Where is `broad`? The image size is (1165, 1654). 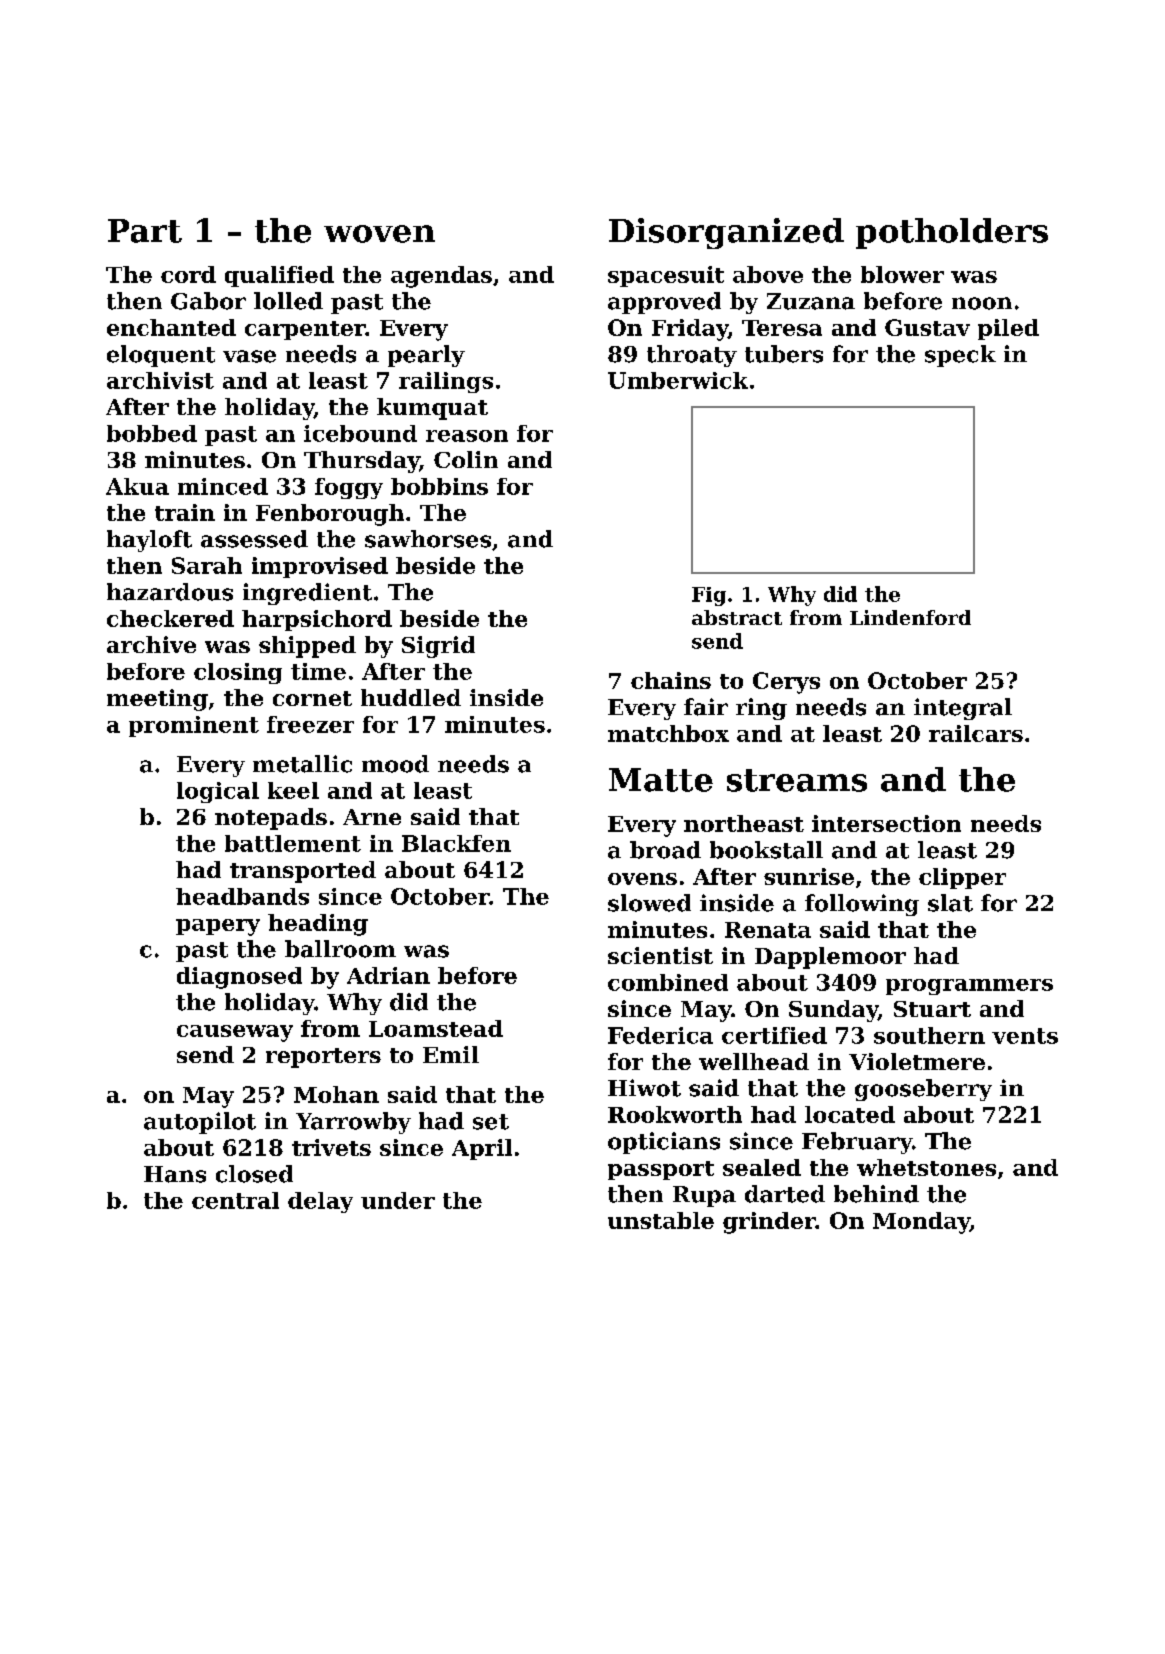
broad is located at coordinates (665, 850).
